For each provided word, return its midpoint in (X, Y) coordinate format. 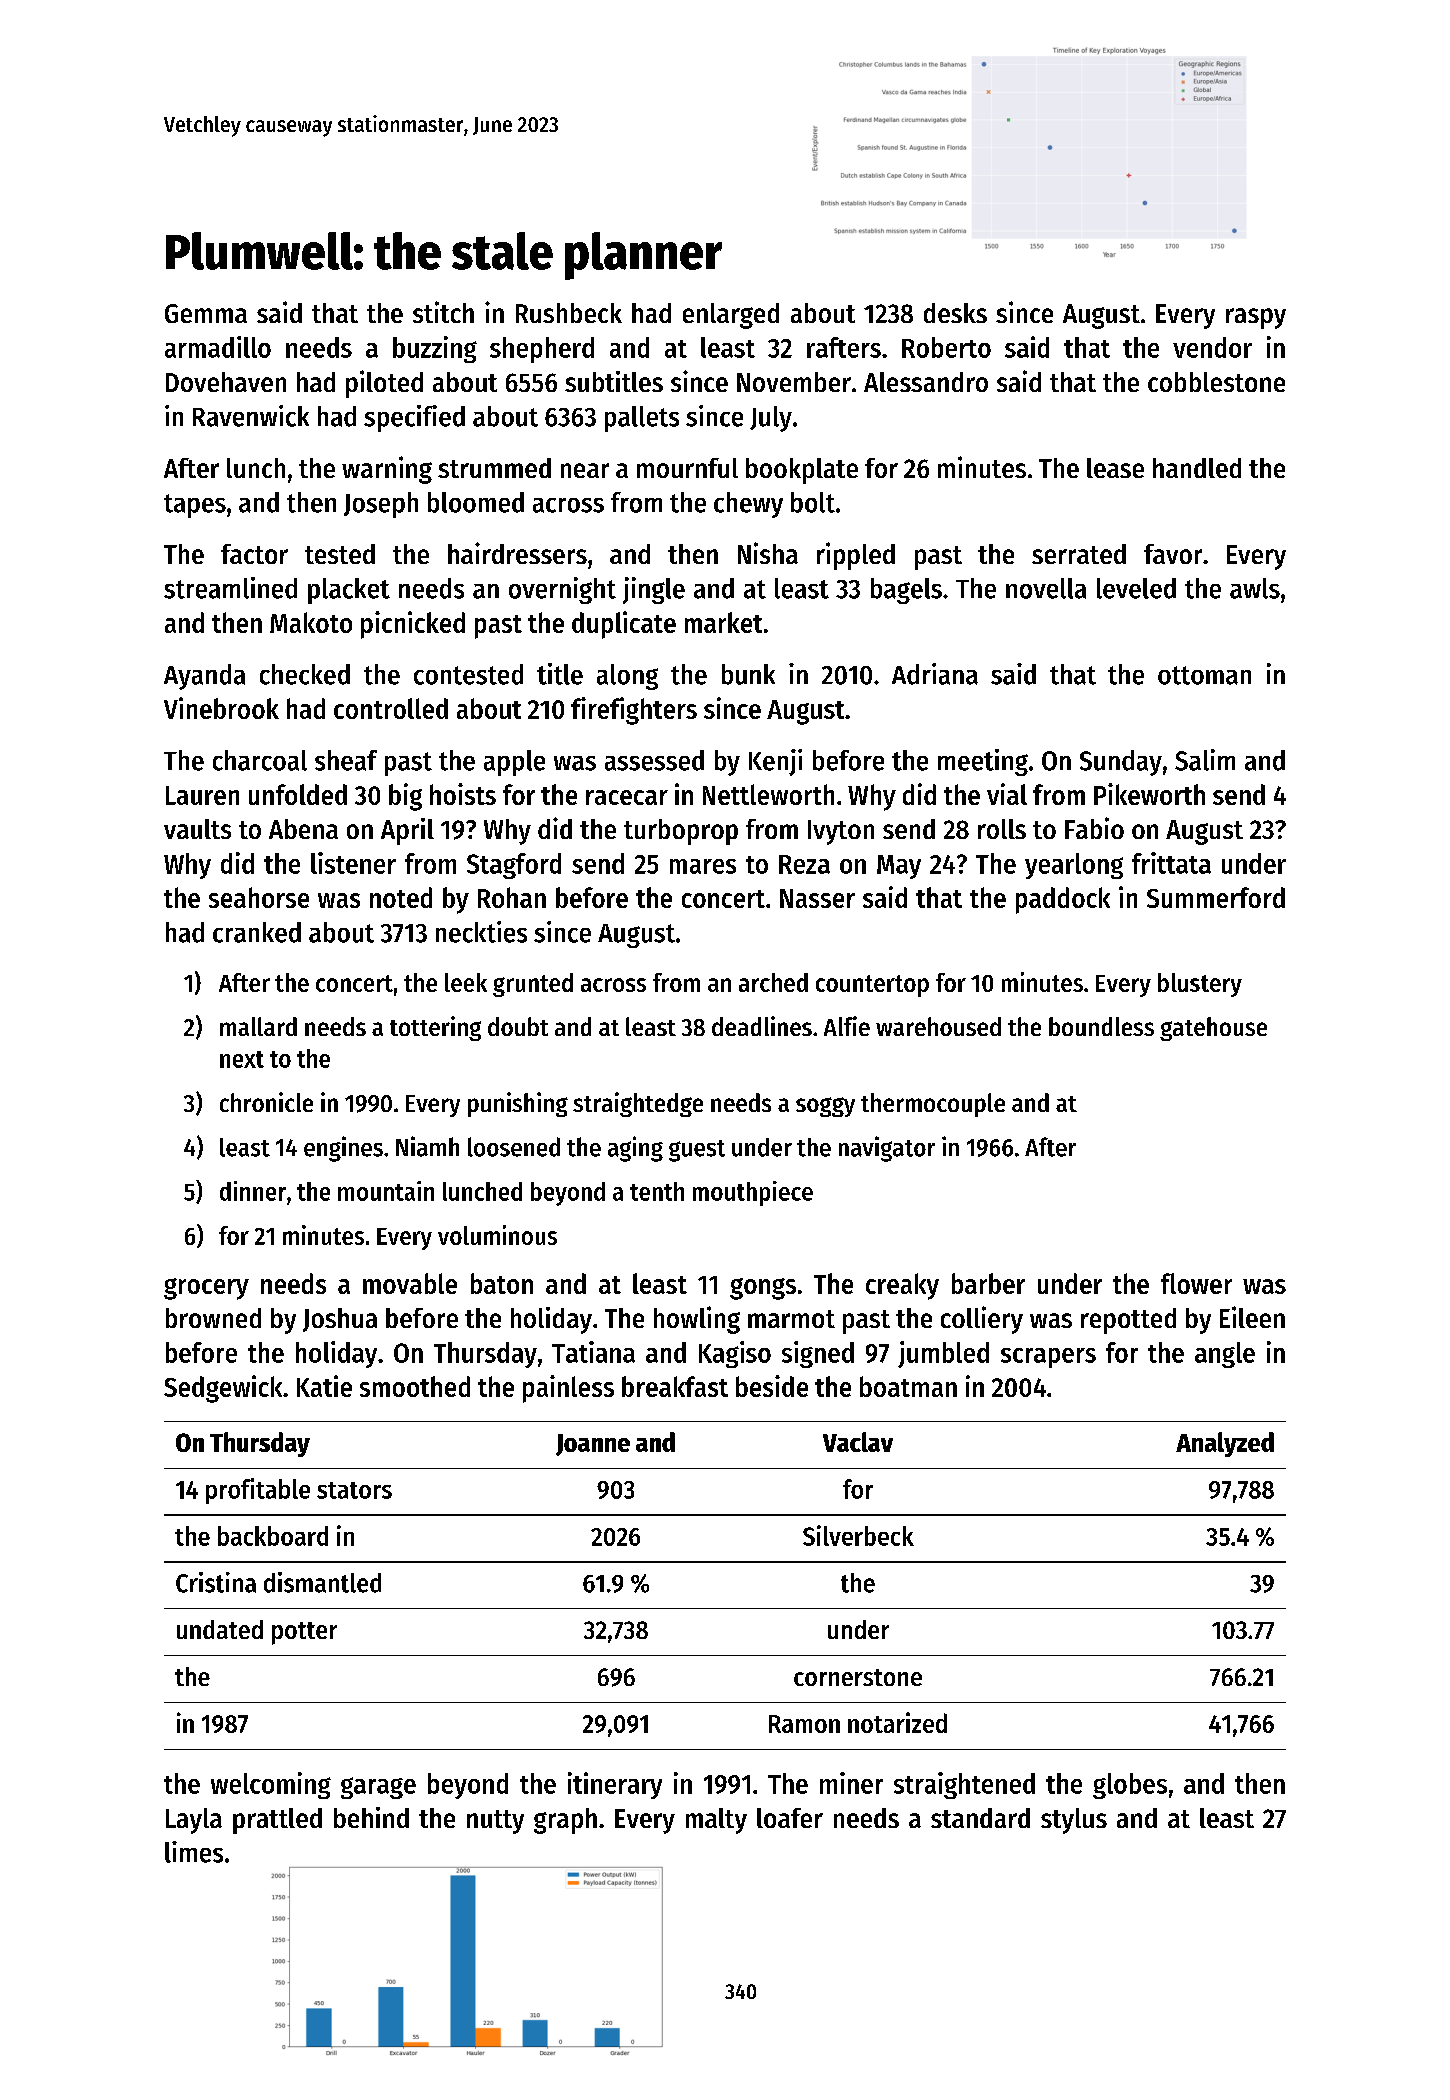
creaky (902, 1286)
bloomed (476, 502)
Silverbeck (858, 1535)
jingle (654, 590)
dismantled (322, 1582)
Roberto (946, 347)
